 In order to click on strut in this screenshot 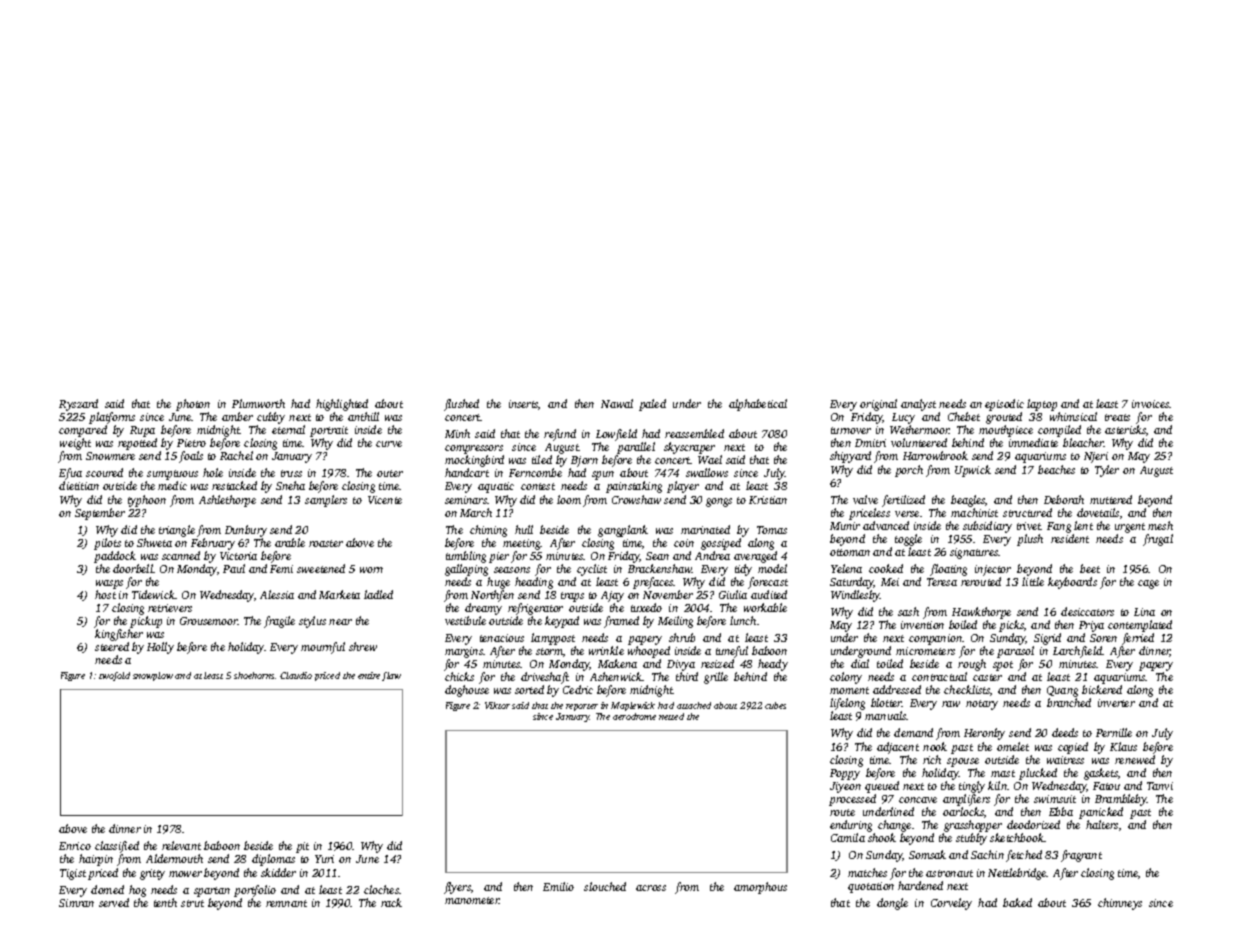, I will do `click(192, 903)`.
